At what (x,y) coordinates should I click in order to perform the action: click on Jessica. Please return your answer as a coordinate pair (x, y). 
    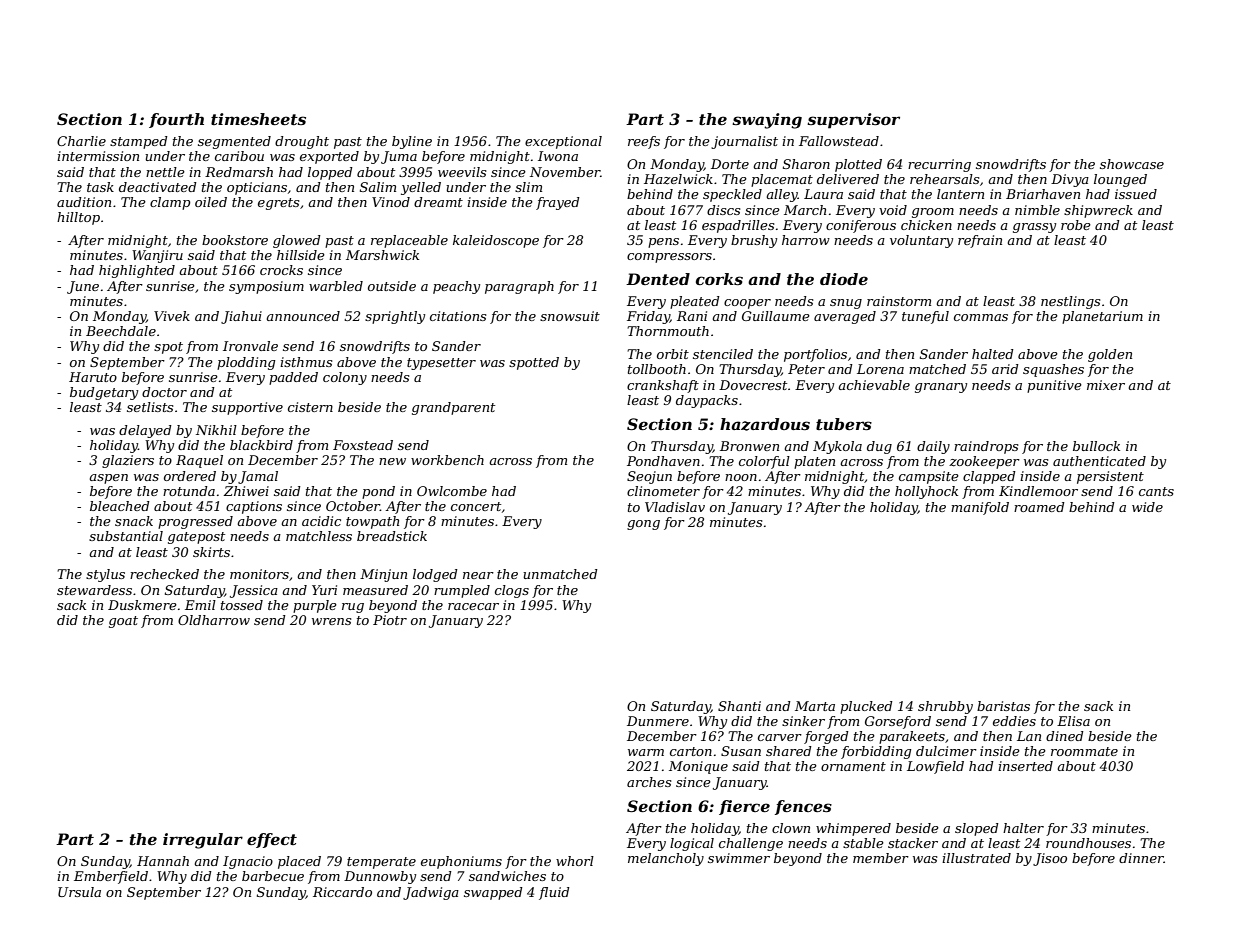
    Looking at the image, I should click on (254, 591).
